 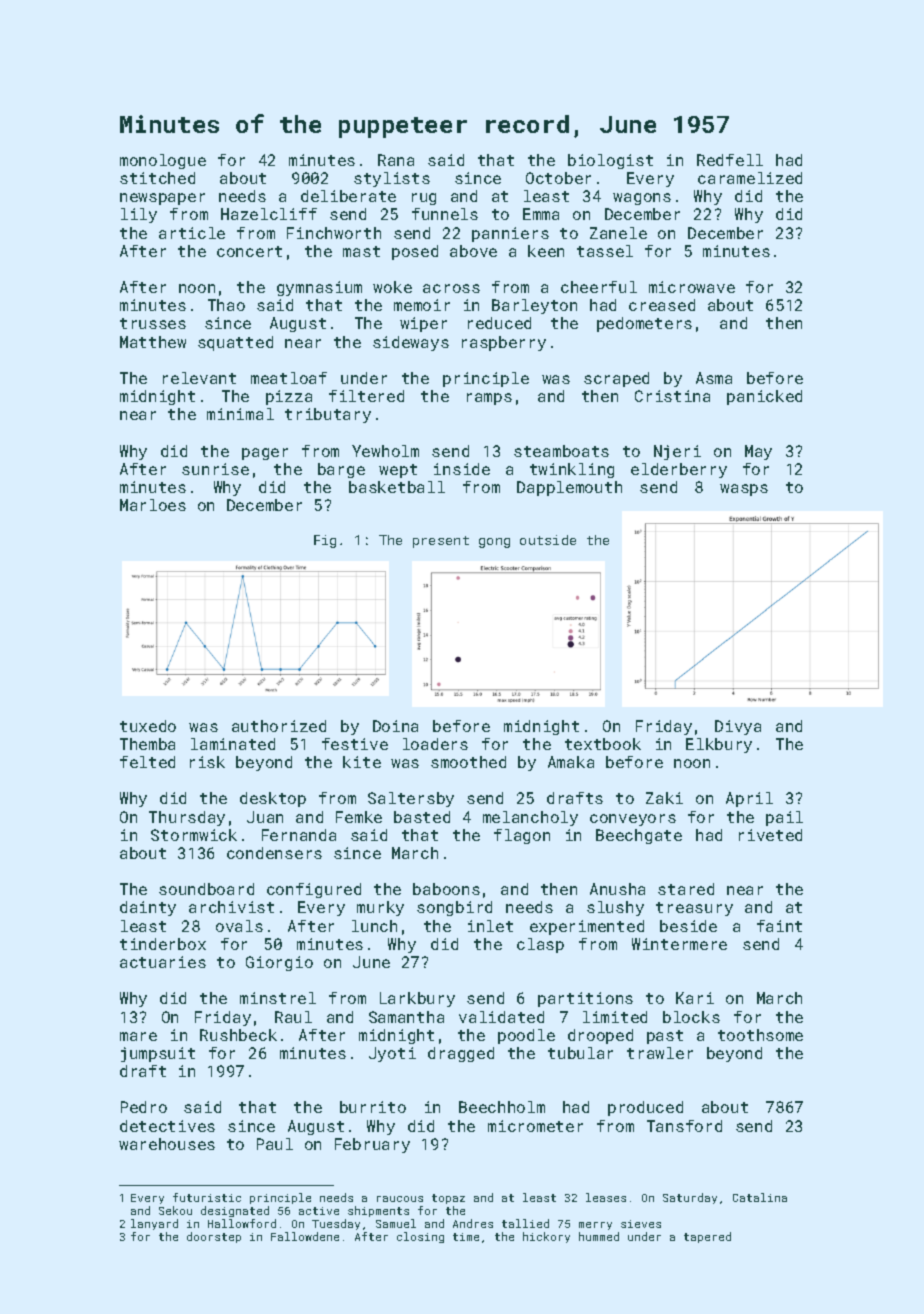 I want to click on detectives, so click(x=167, y=1126).
